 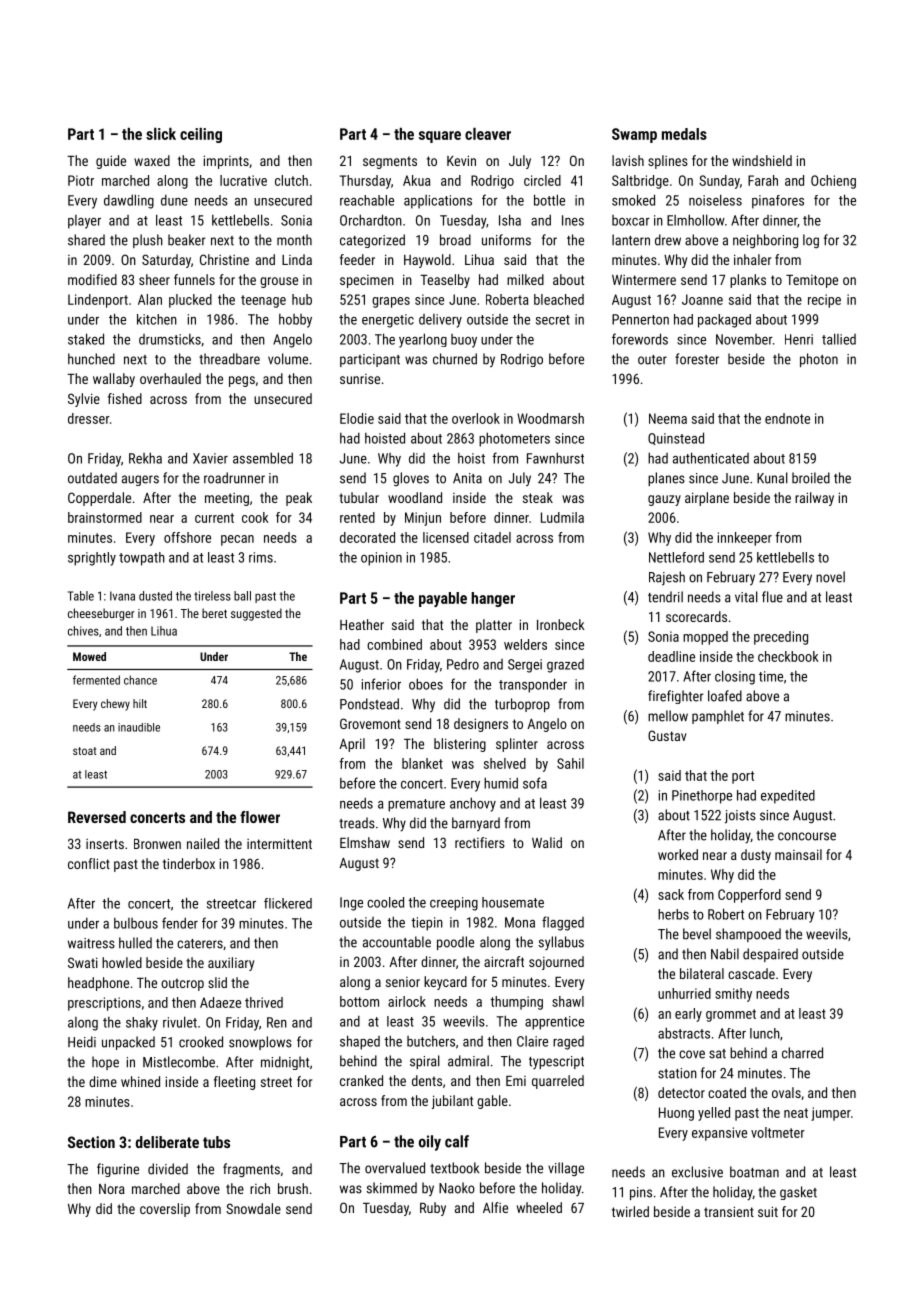 What do you see at coordinates (226, 162) in the document?
I see `imprints` at bounding box center [226, 162].
